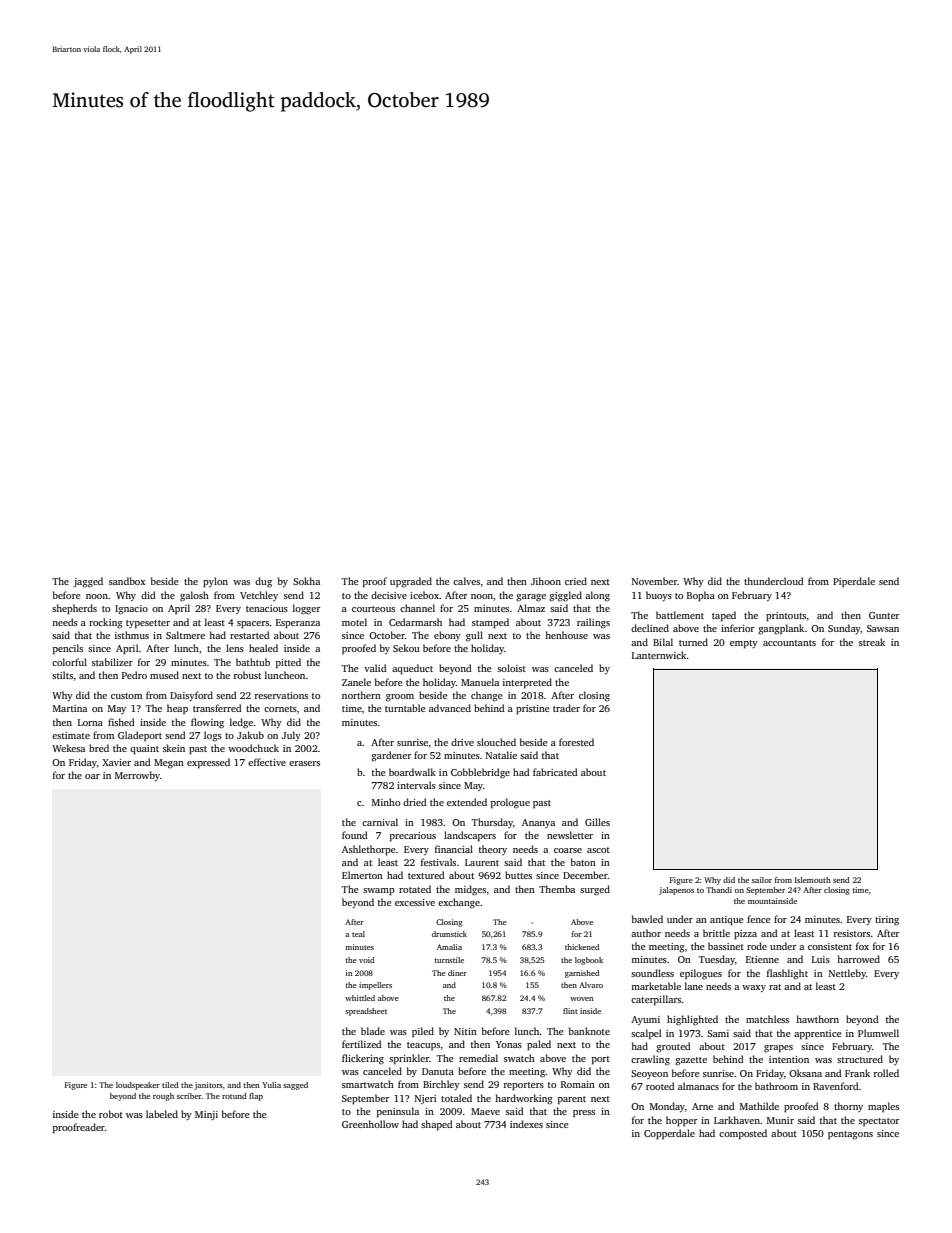 This screenshot has width=952, height=1233. What do you see at coordinates (267, 608) in the screenshot?
I see `tenacious` at bounding box center [267, 608].
